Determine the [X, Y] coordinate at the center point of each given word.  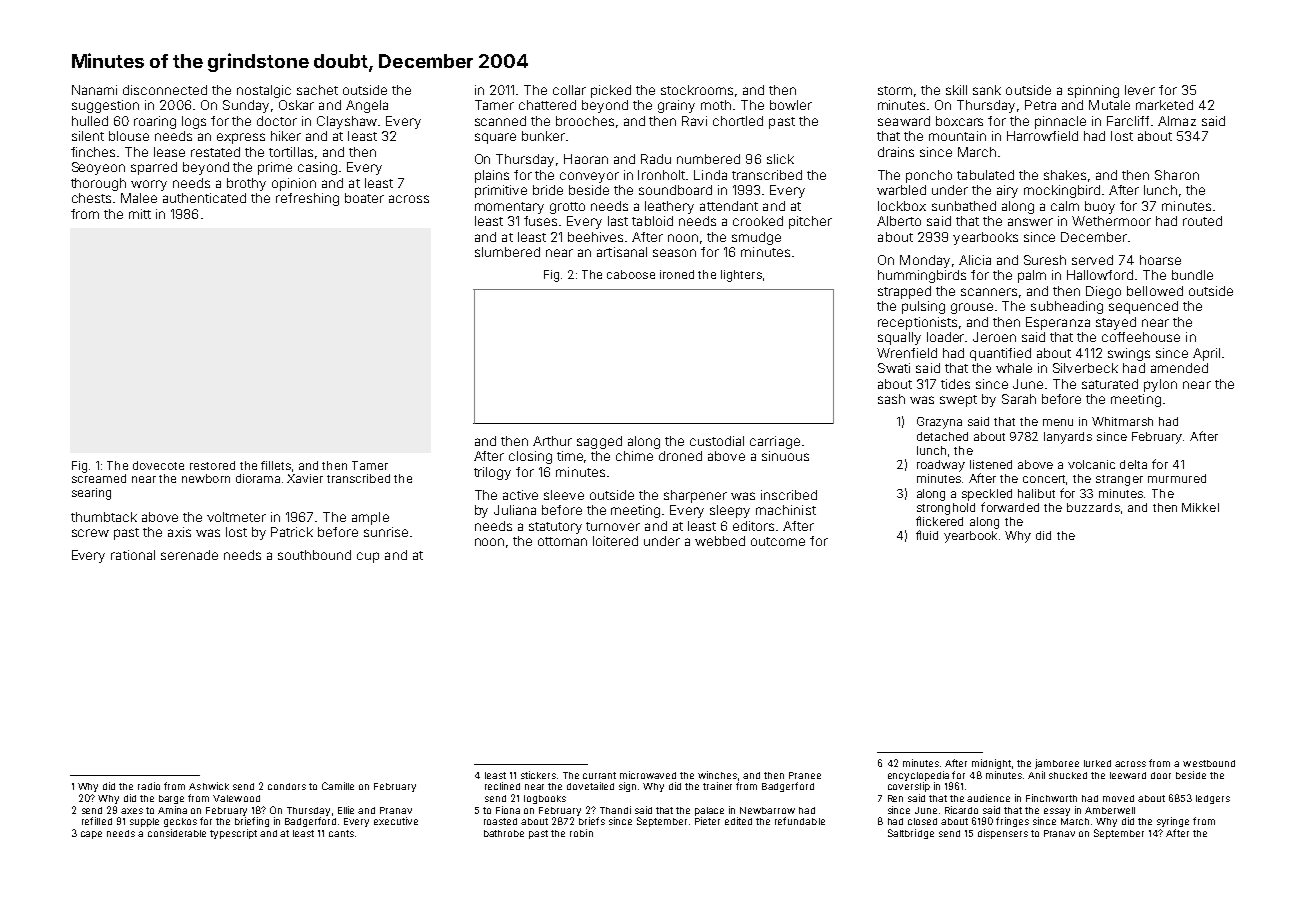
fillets [276, 465]
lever [1140, 90]
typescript [233, 834]
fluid [927, 535]
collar [569, 90]
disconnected [165, 90]
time [570, 456]
